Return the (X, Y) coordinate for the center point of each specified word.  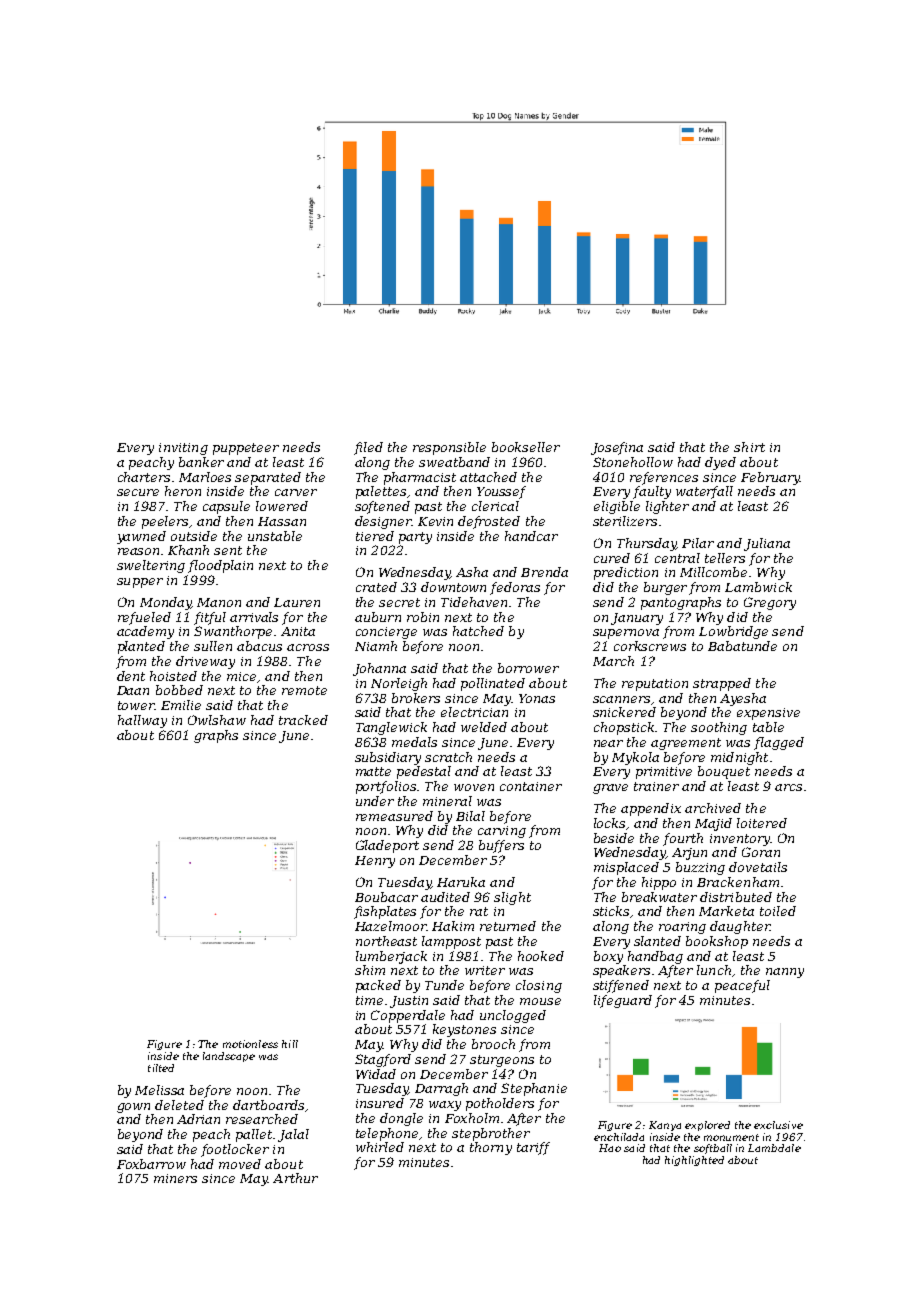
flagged (779, 743)
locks (609, 823)
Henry (375, 862)
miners (175, 1178)
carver (296, 492)
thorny (491, 1148)
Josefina (617, 448)
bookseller (526, 447)
